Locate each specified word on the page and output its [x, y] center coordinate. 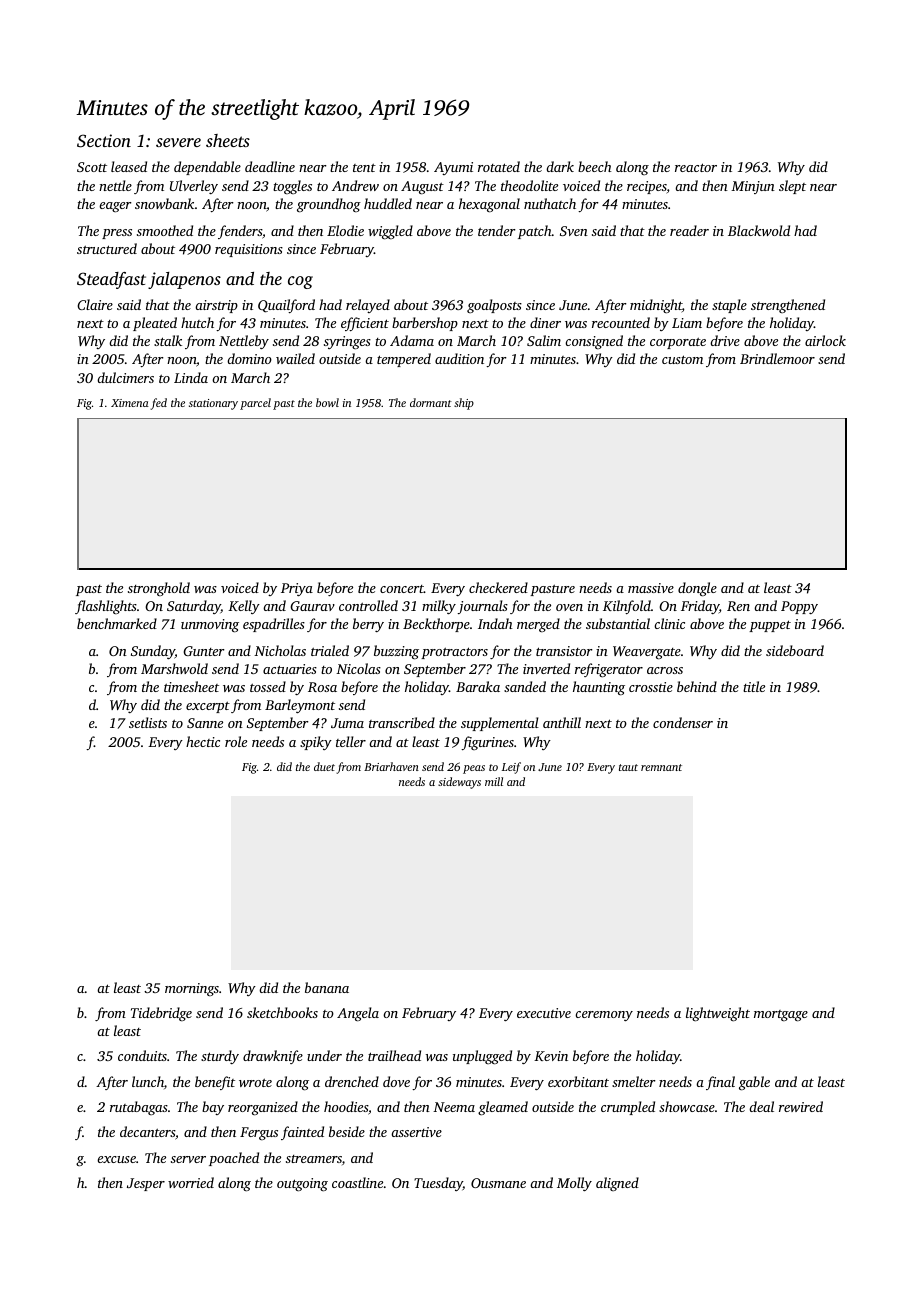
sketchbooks [282, 1012]
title [754, 686]
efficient [365, 324]
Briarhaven [391, 766]
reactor [696, 167]
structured [107, 248]
